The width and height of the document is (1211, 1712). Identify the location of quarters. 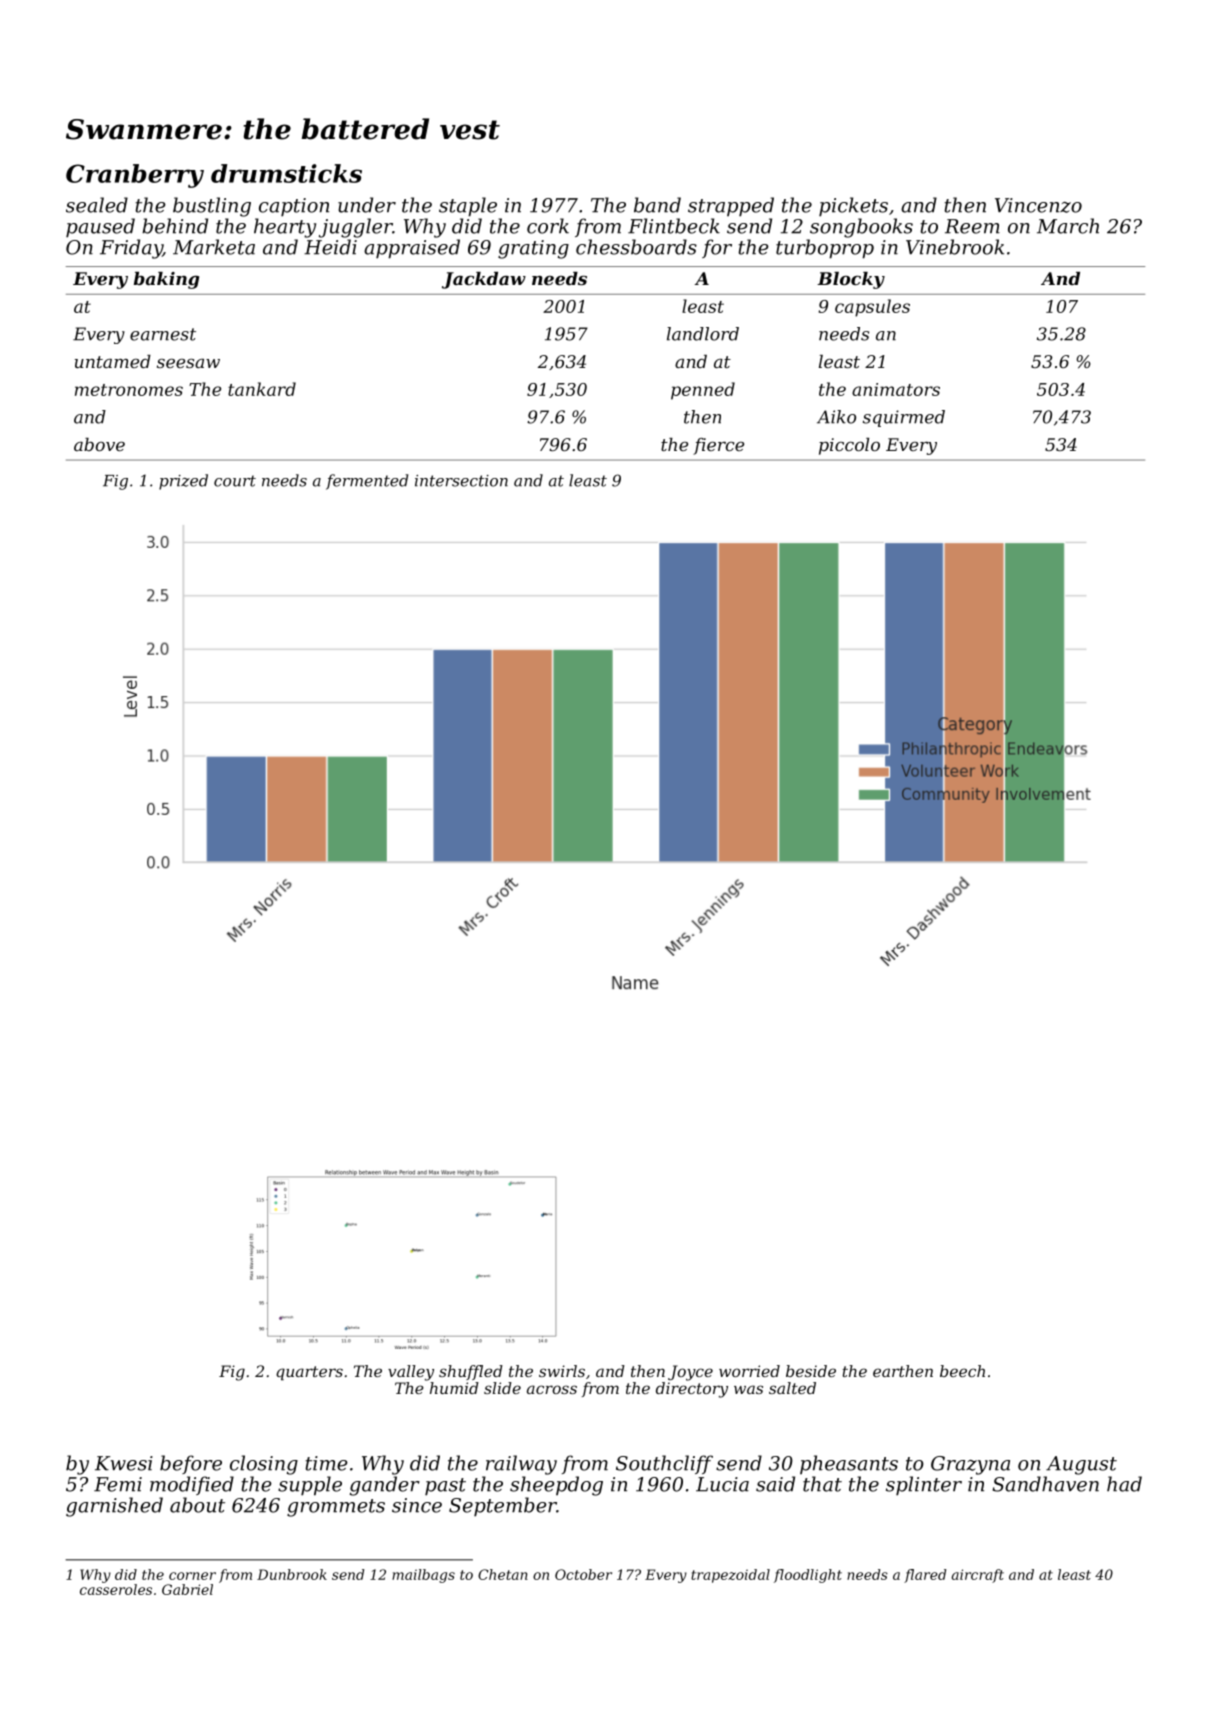
(309, 1373).
